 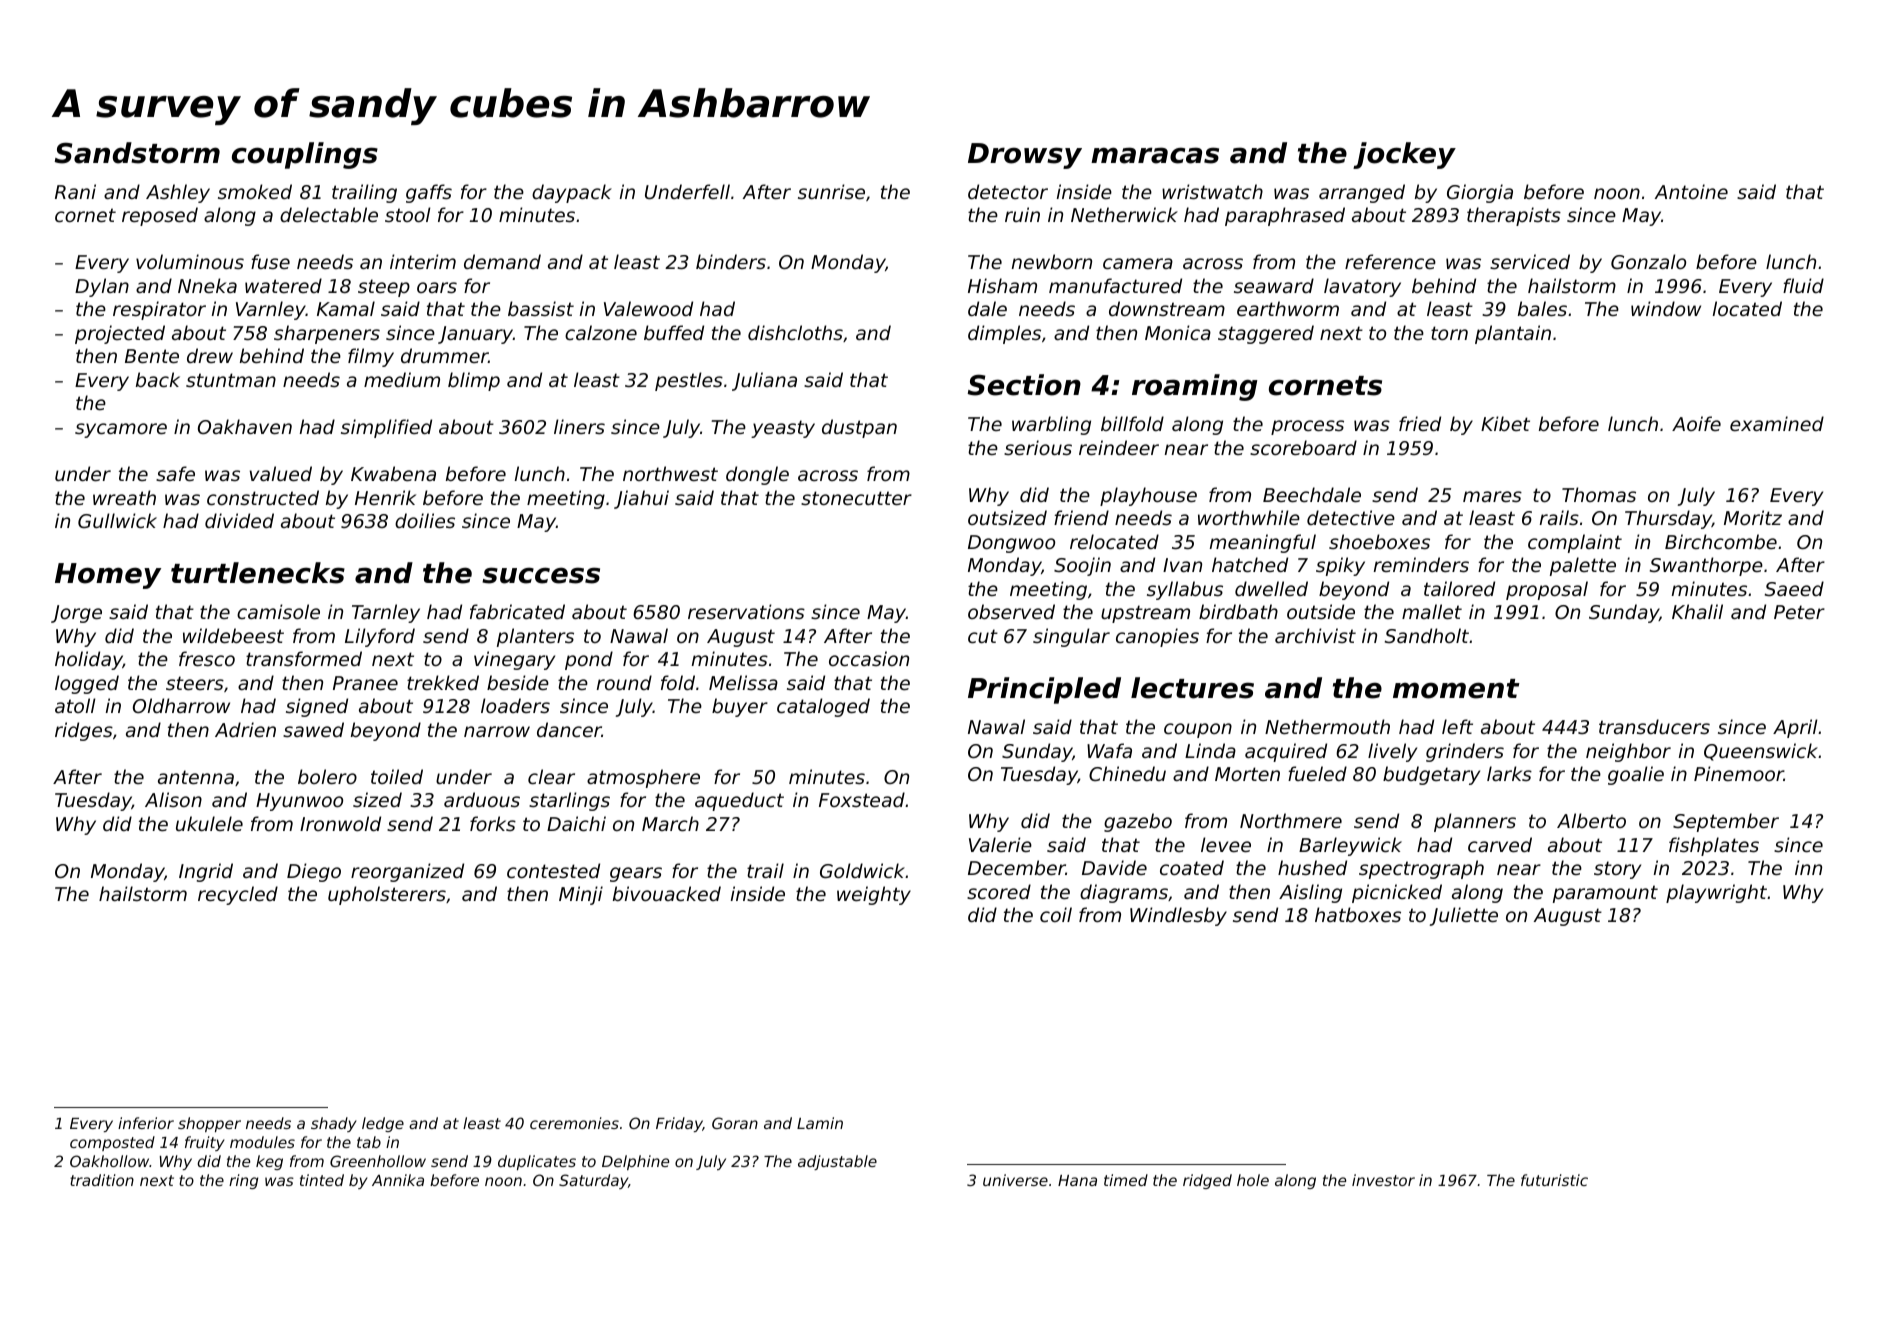 I want to click on planners, so click(x=1475, y=822).
